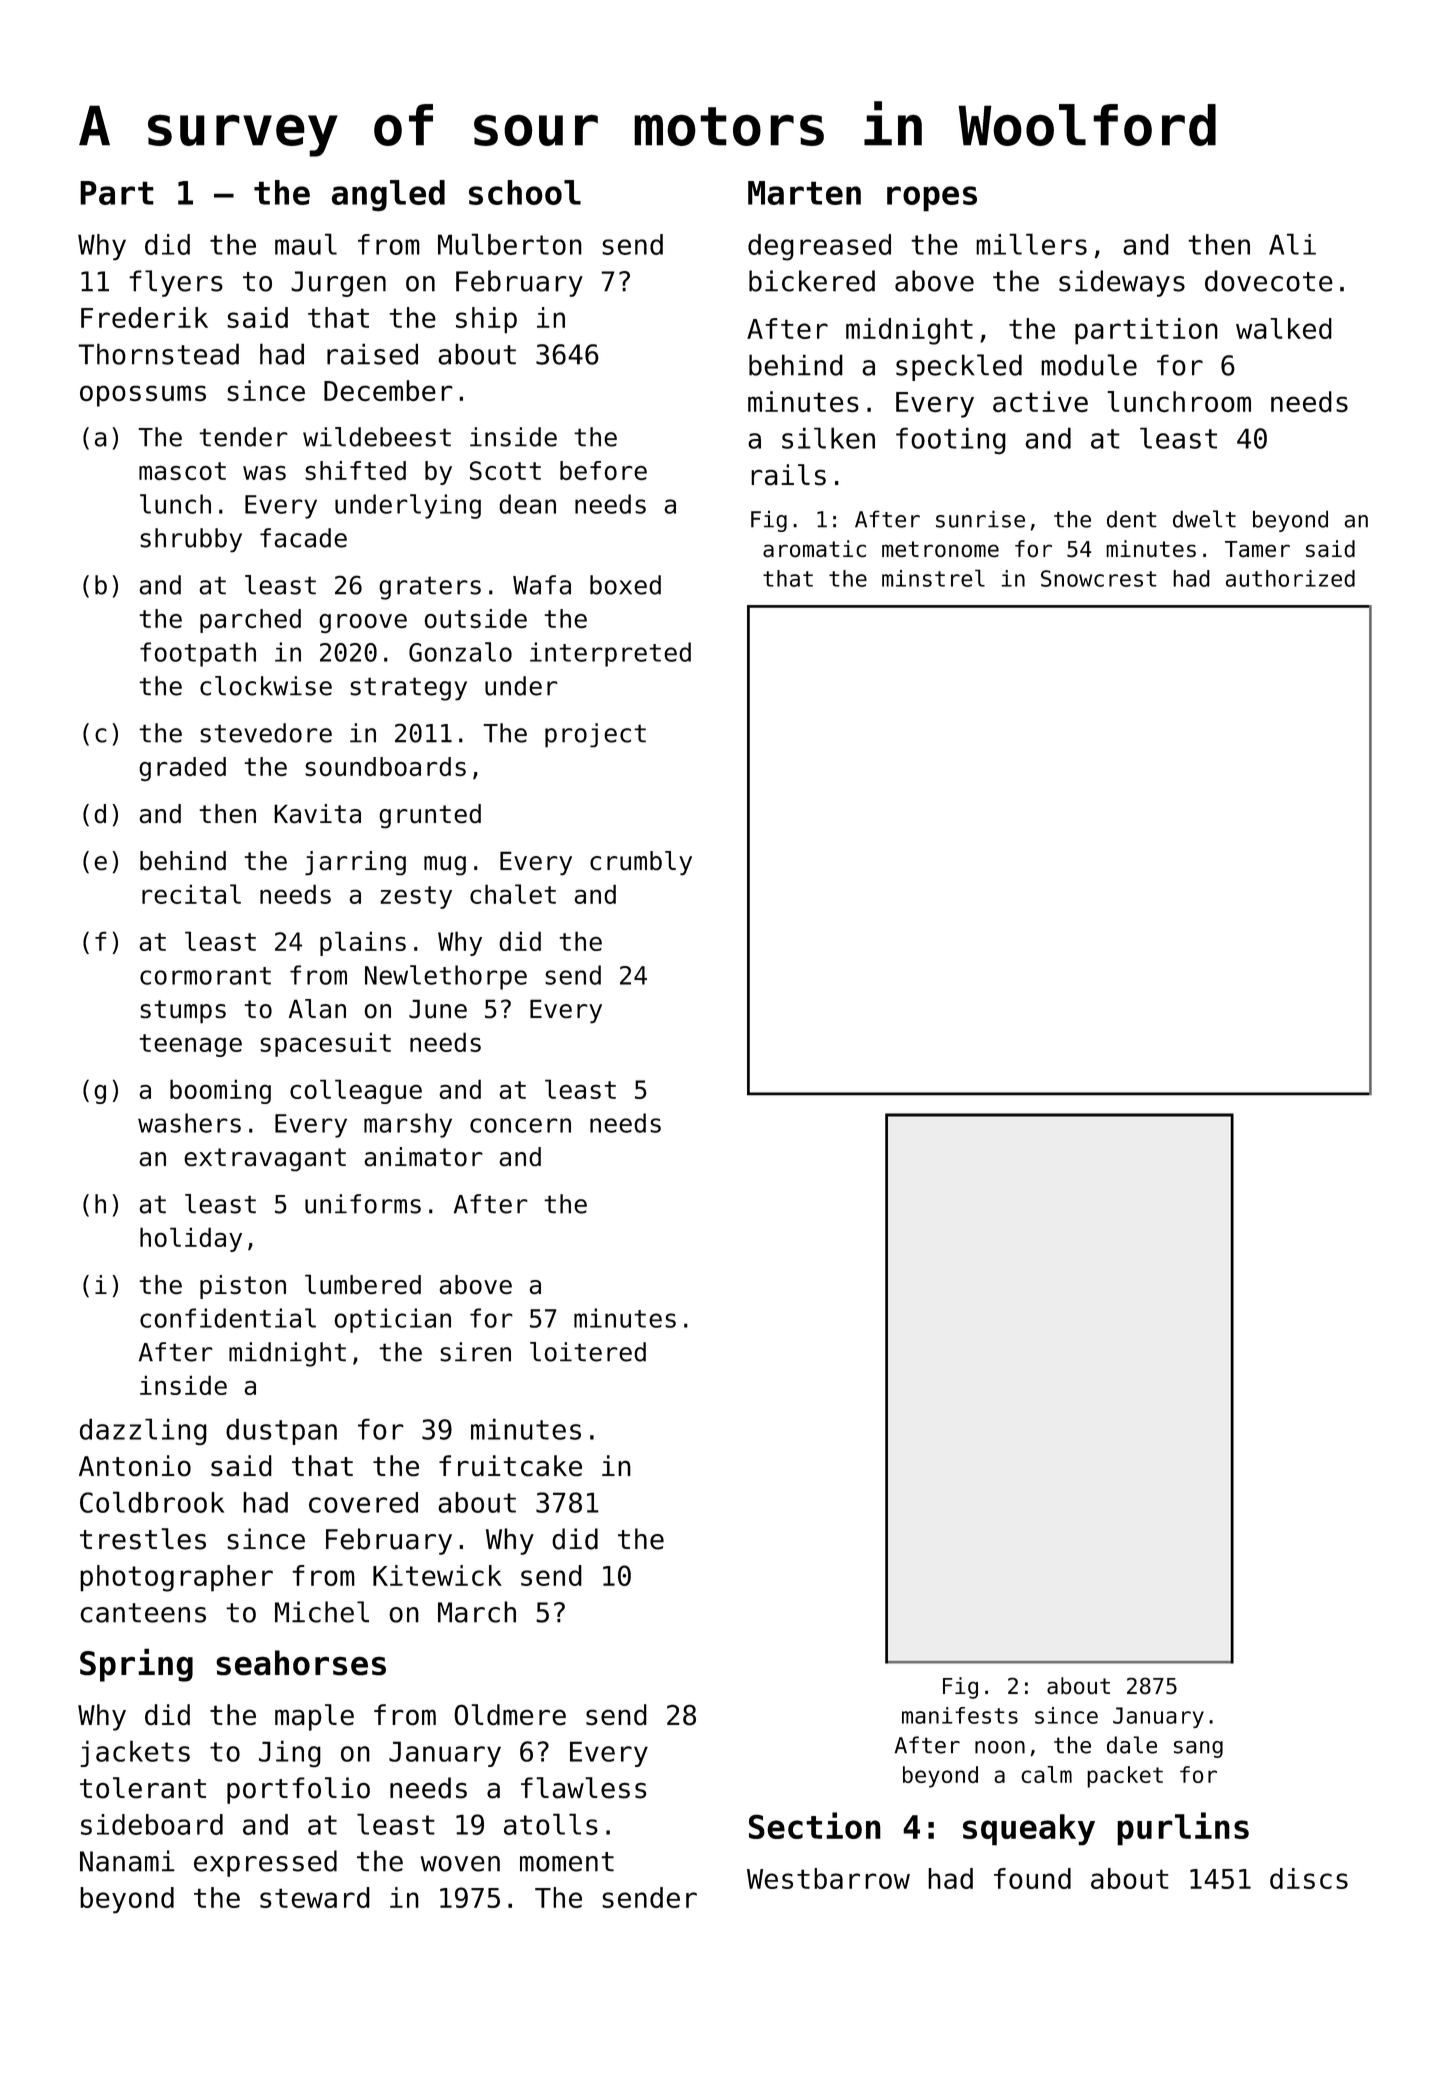 The width and height of the image is (1450, 2100). What do you see at coordinates (960, 1715) in the image?
I see `manifests` at bounding box center [960, 1715].
